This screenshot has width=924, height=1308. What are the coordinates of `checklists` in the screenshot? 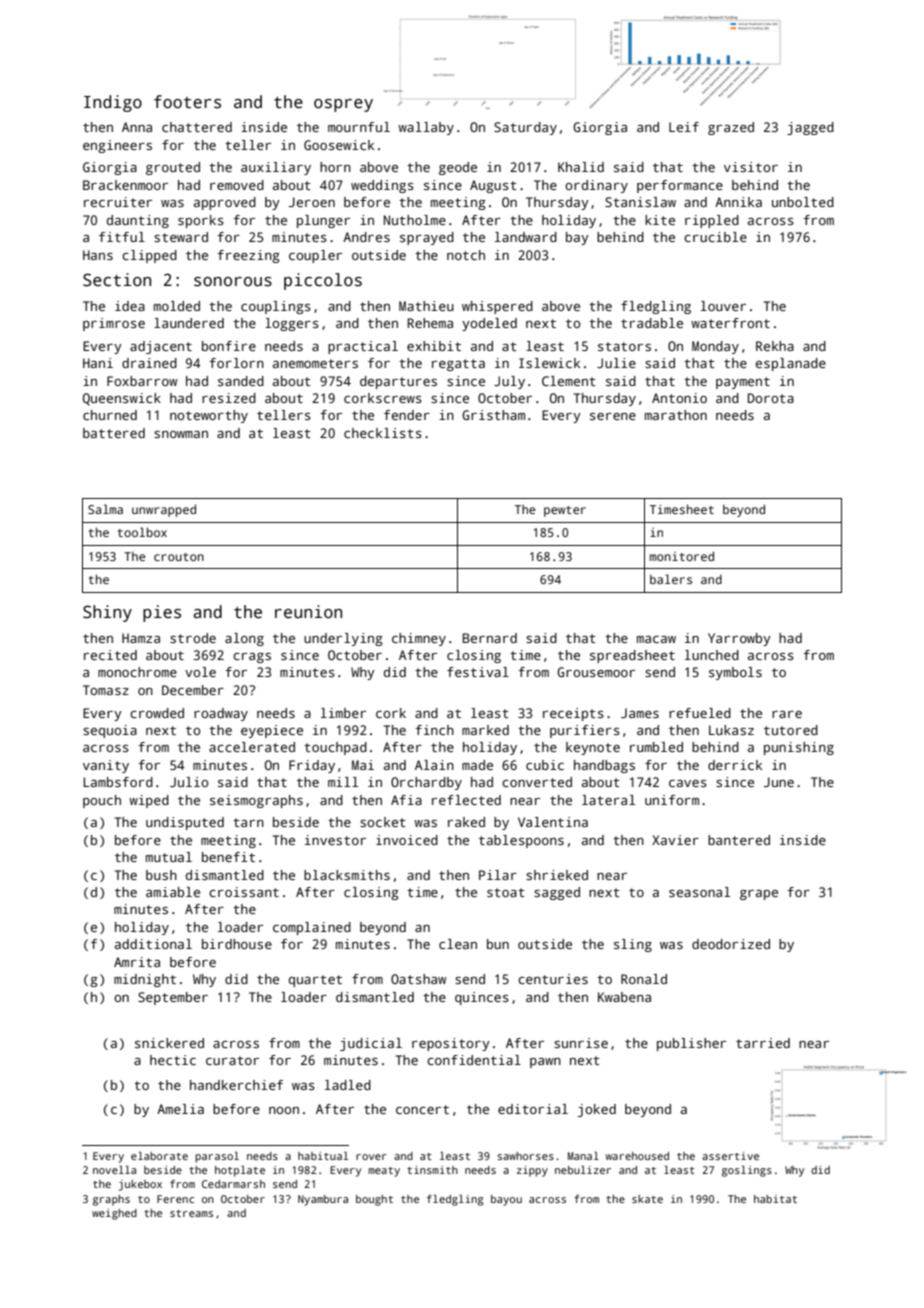 It's located at (383, 433).
